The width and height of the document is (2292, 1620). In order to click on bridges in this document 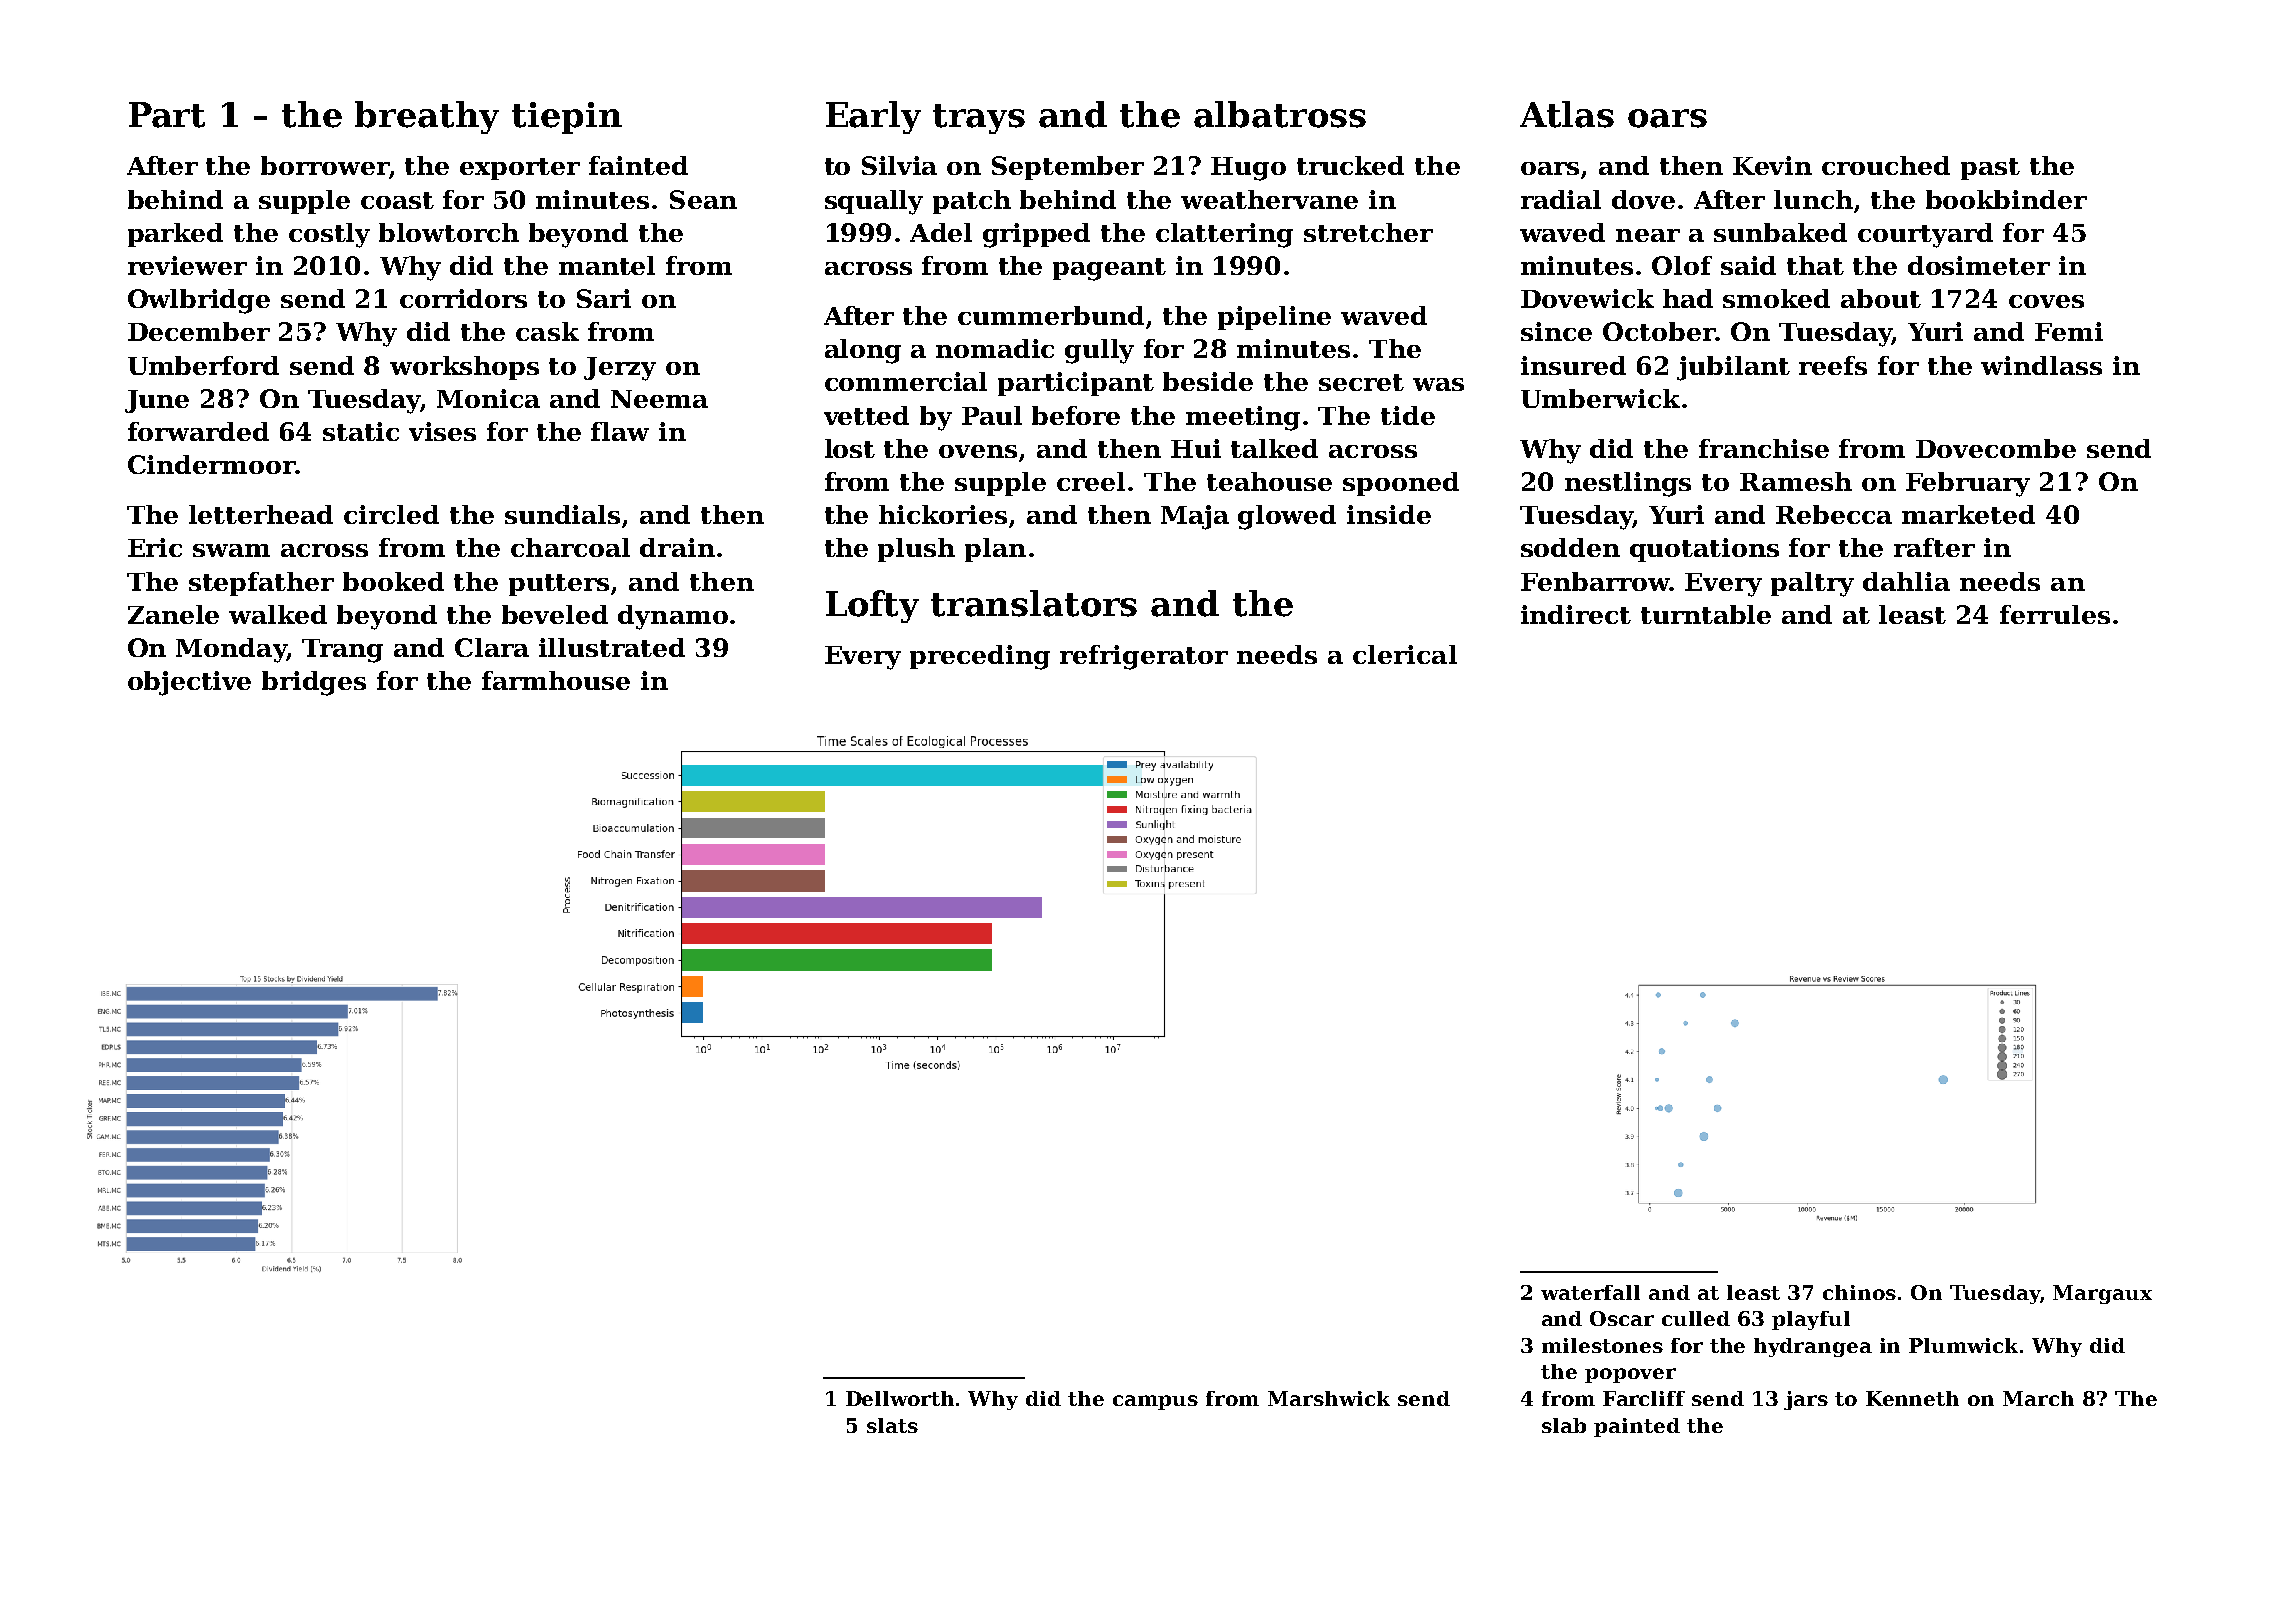, I will do `click(314, 683)`.
